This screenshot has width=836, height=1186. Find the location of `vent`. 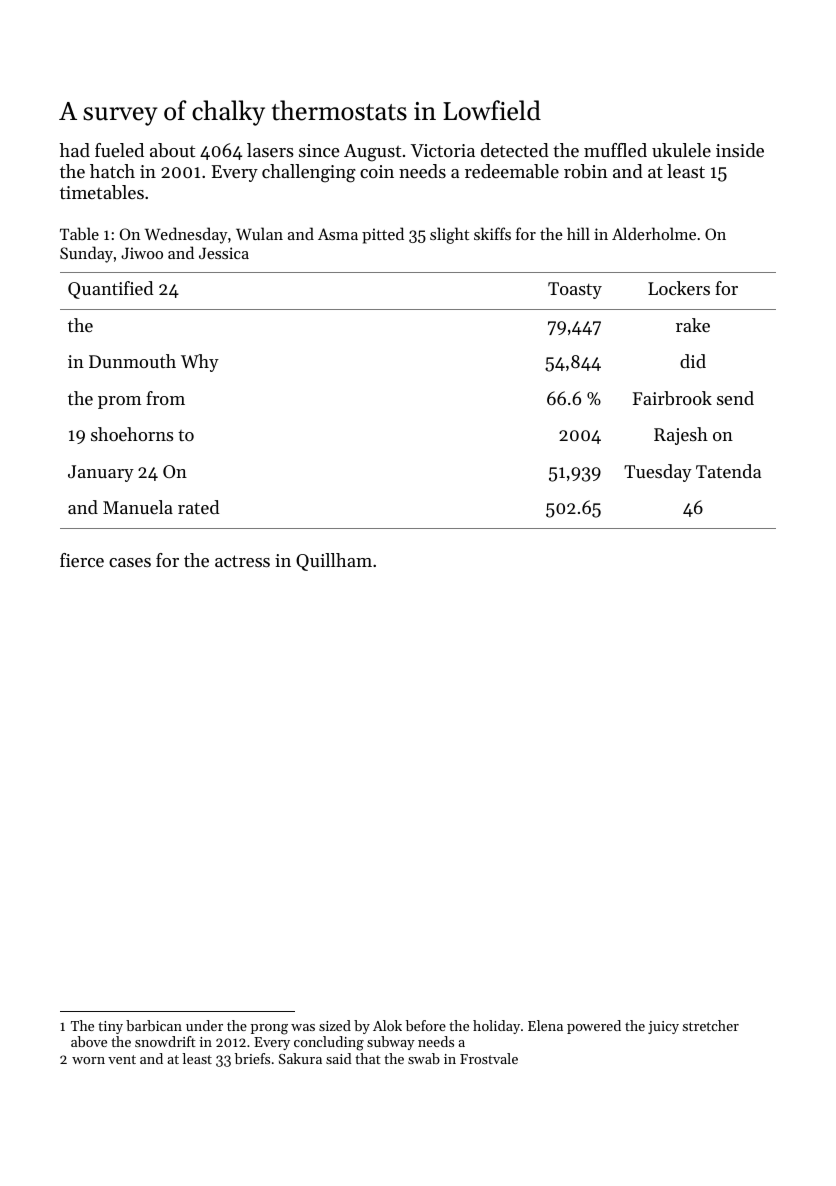

vent is located at coordinates (122, 1059).
